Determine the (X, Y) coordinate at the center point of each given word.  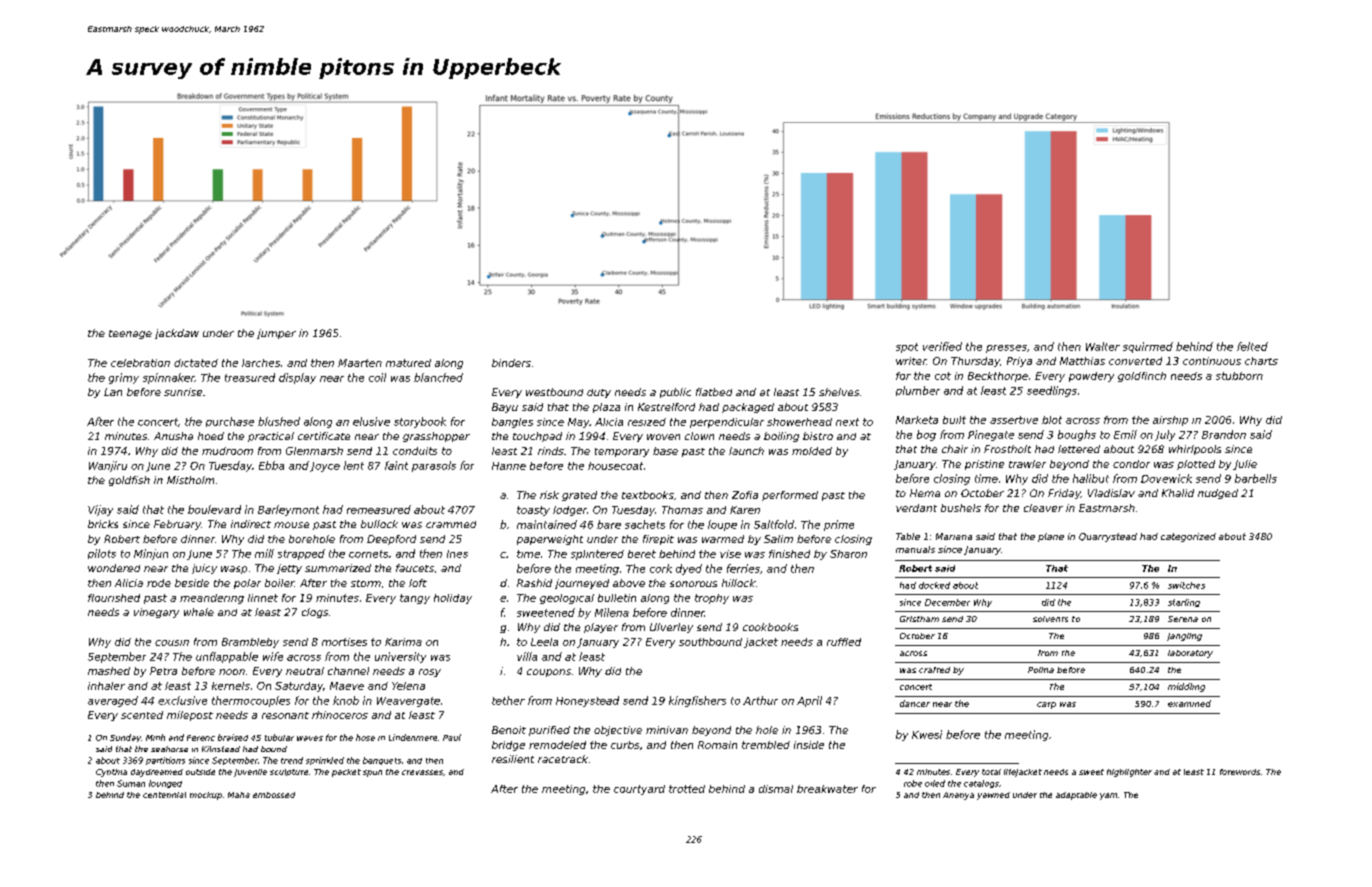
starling (1184, 603)
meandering (212, 599)
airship (1170, 421)
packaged (748, 408)
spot (907, 348)
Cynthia (111, 773)
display (297, 378)
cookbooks (770, 627)
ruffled (844, 642)
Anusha (173, 436)
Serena (1183, 619)
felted (1252, 346)
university (400, 657)
